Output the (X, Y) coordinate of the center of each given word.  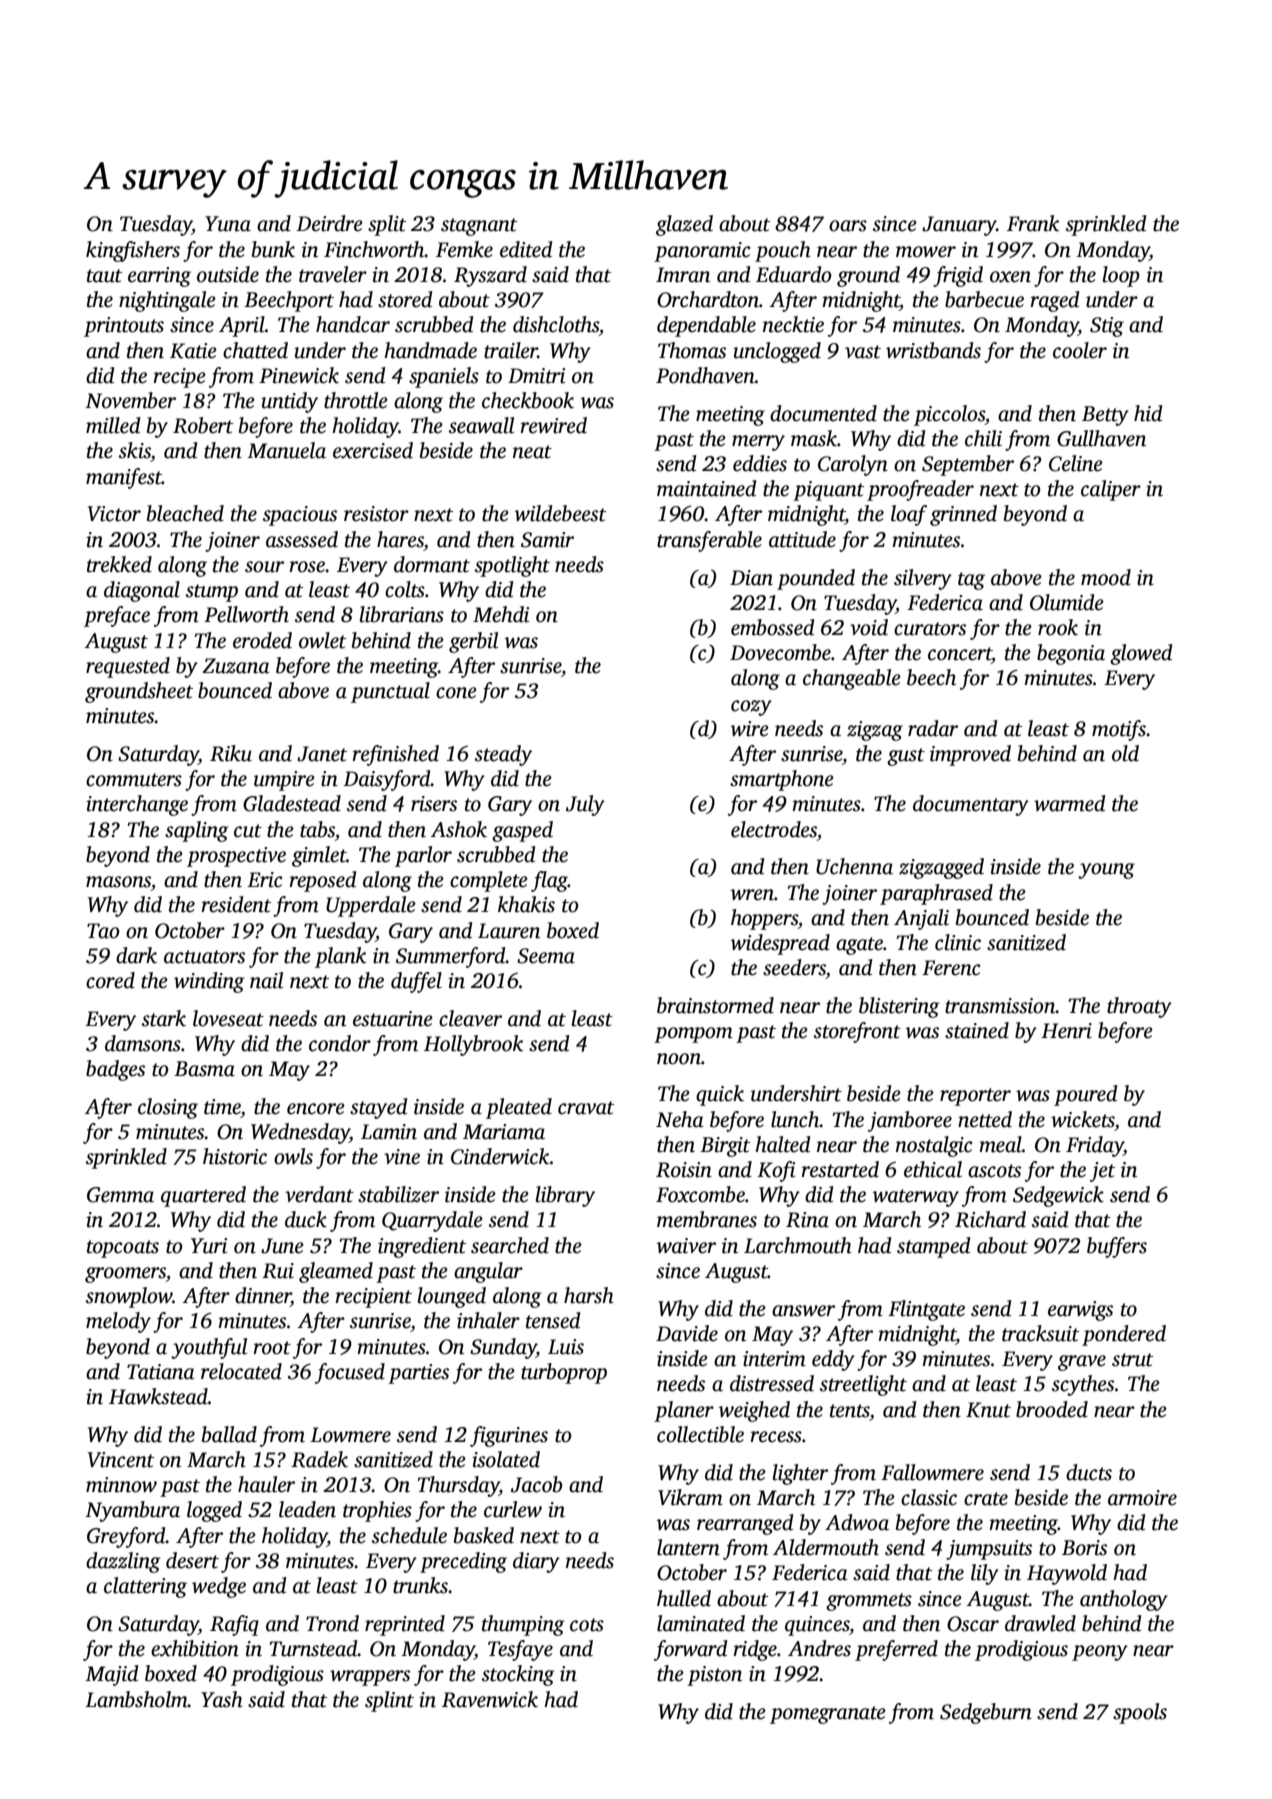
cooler (1080, 350)
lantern (688, 1547)
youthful (209, 1348)
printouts (124, 327)
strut (1132, 1360)
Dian (751, 578)
